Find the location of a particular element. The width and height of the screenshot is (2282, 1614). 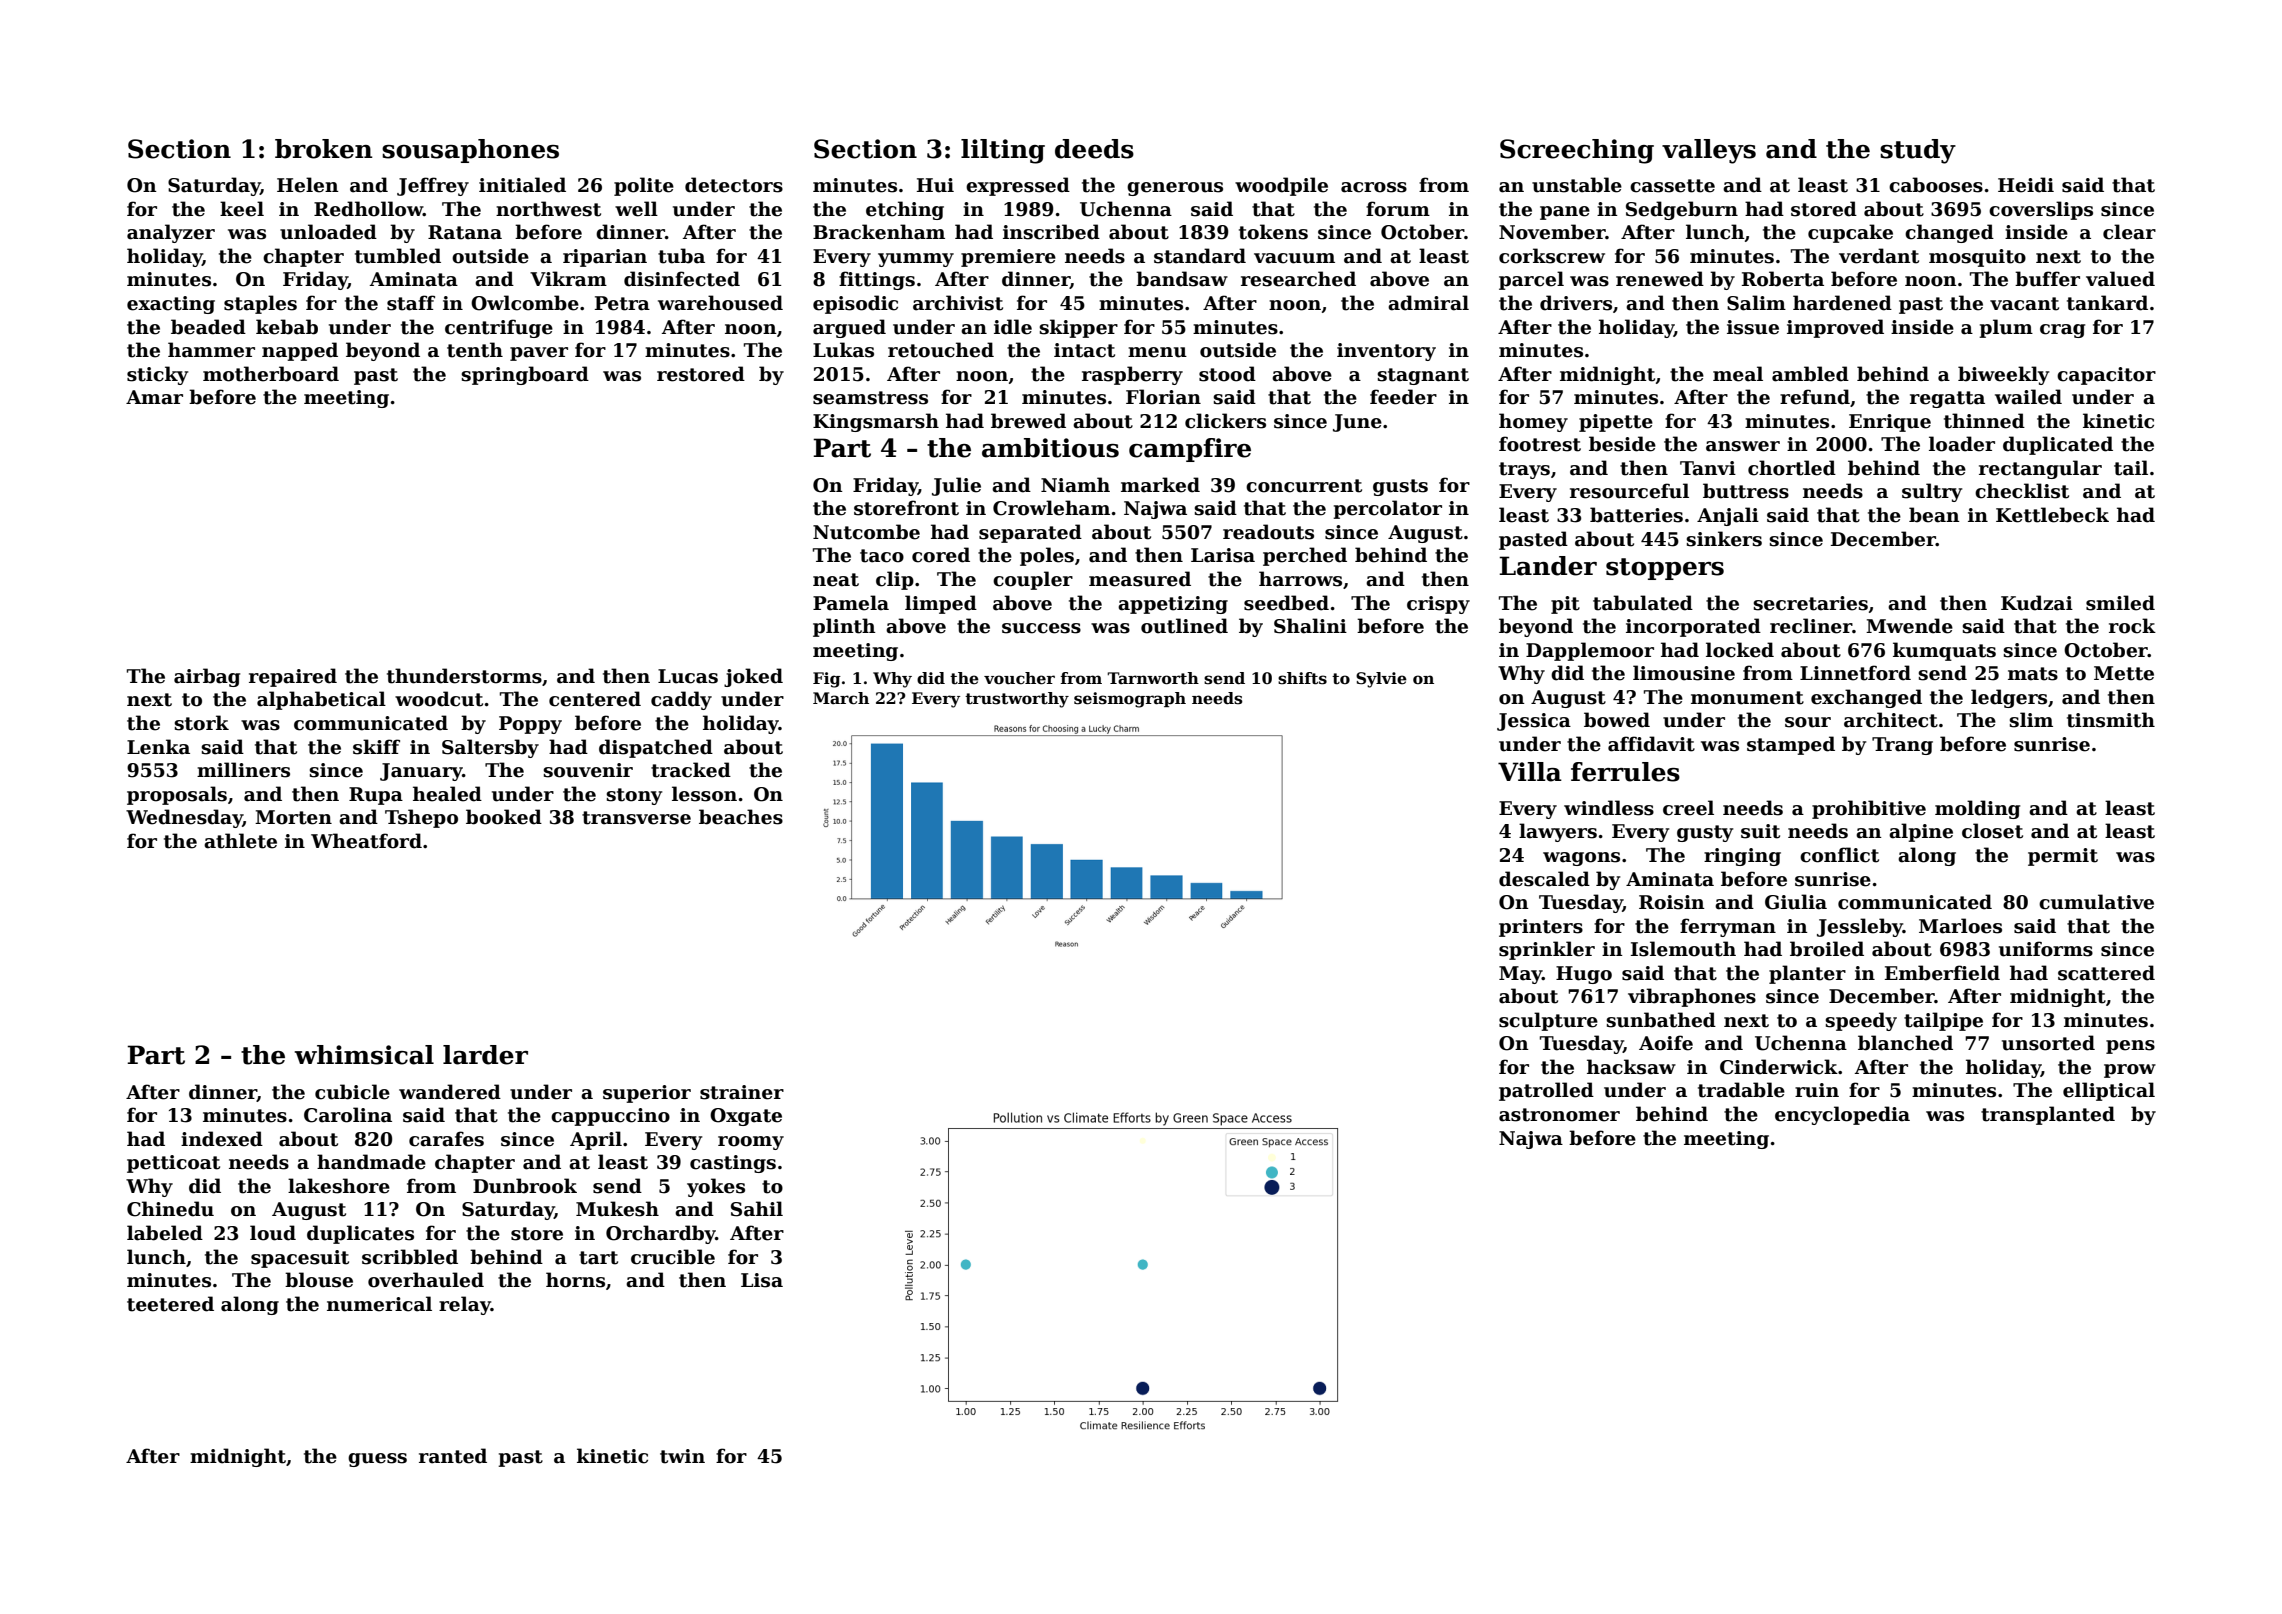

athlete is located at coordinates (240, 841).
